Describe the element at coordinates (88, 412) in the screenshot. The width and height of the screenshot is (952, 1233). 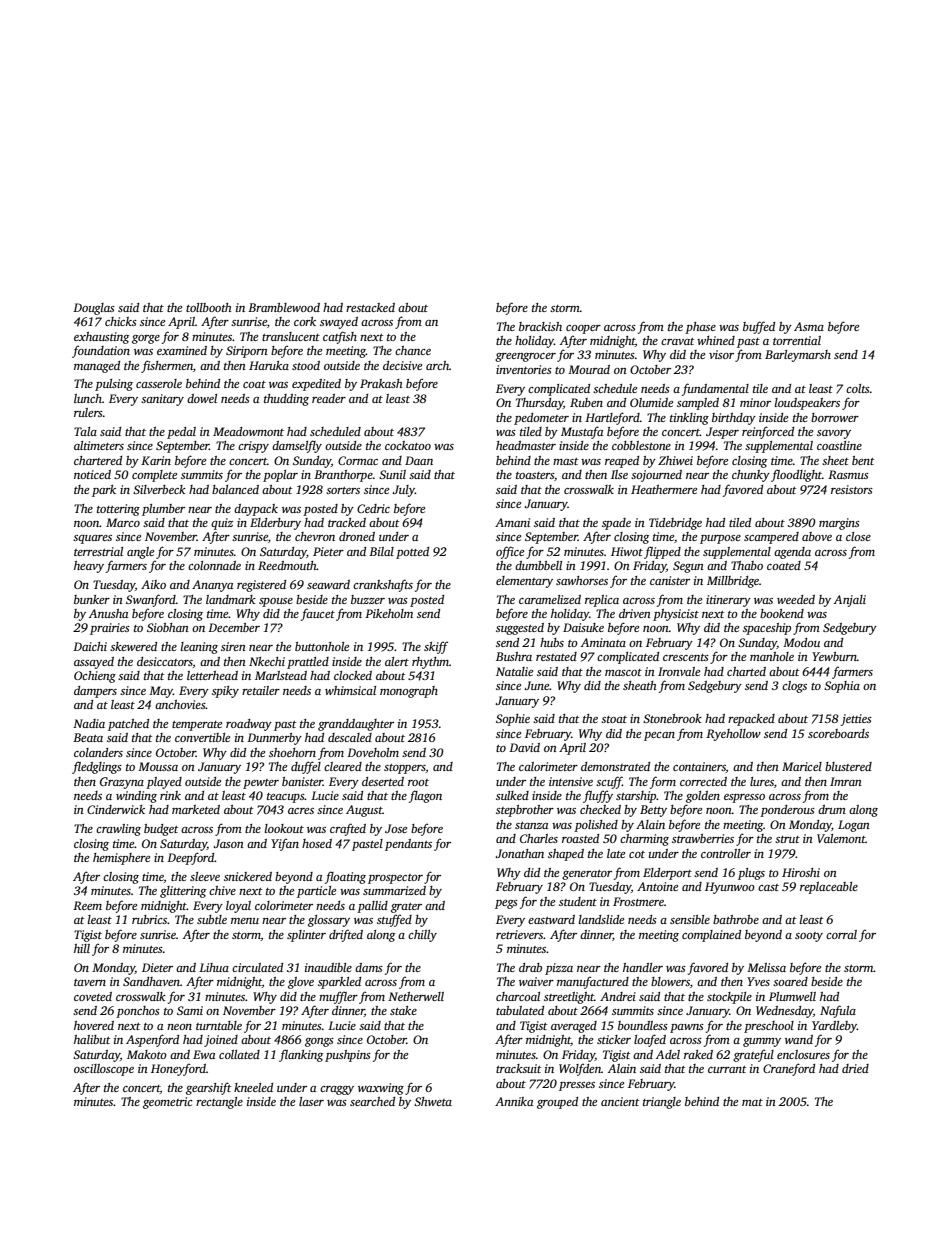
I see `rulers` at that location.
